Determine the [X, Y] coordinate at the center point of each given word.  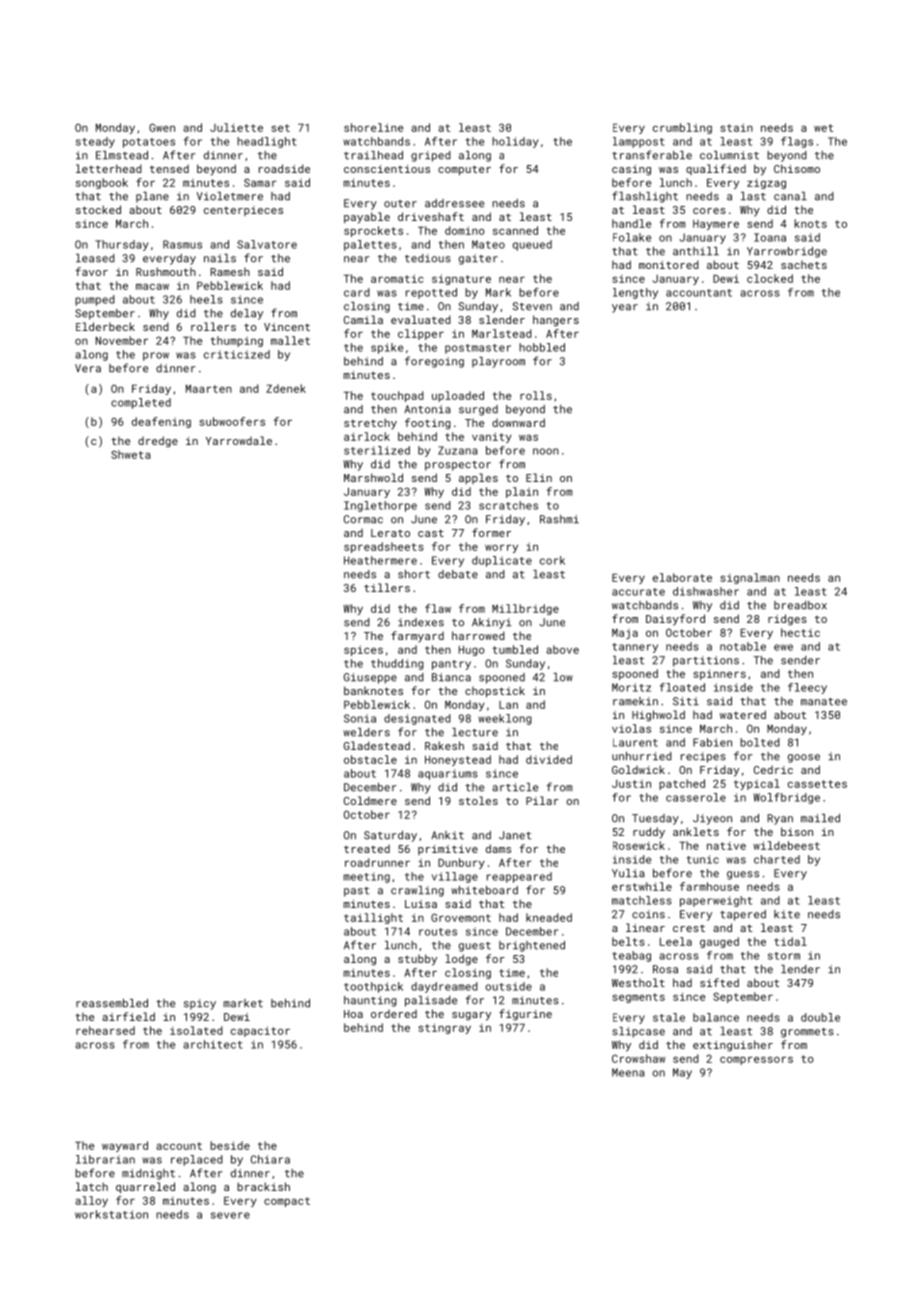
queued [532, 245]
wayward [125, 1146]
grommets [807, 1033]
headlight [266, 142]
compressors [756, 1060]
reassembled [112, 1003]
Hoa [353, 1014]
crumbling [682, 128]
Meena [628, 1072]
